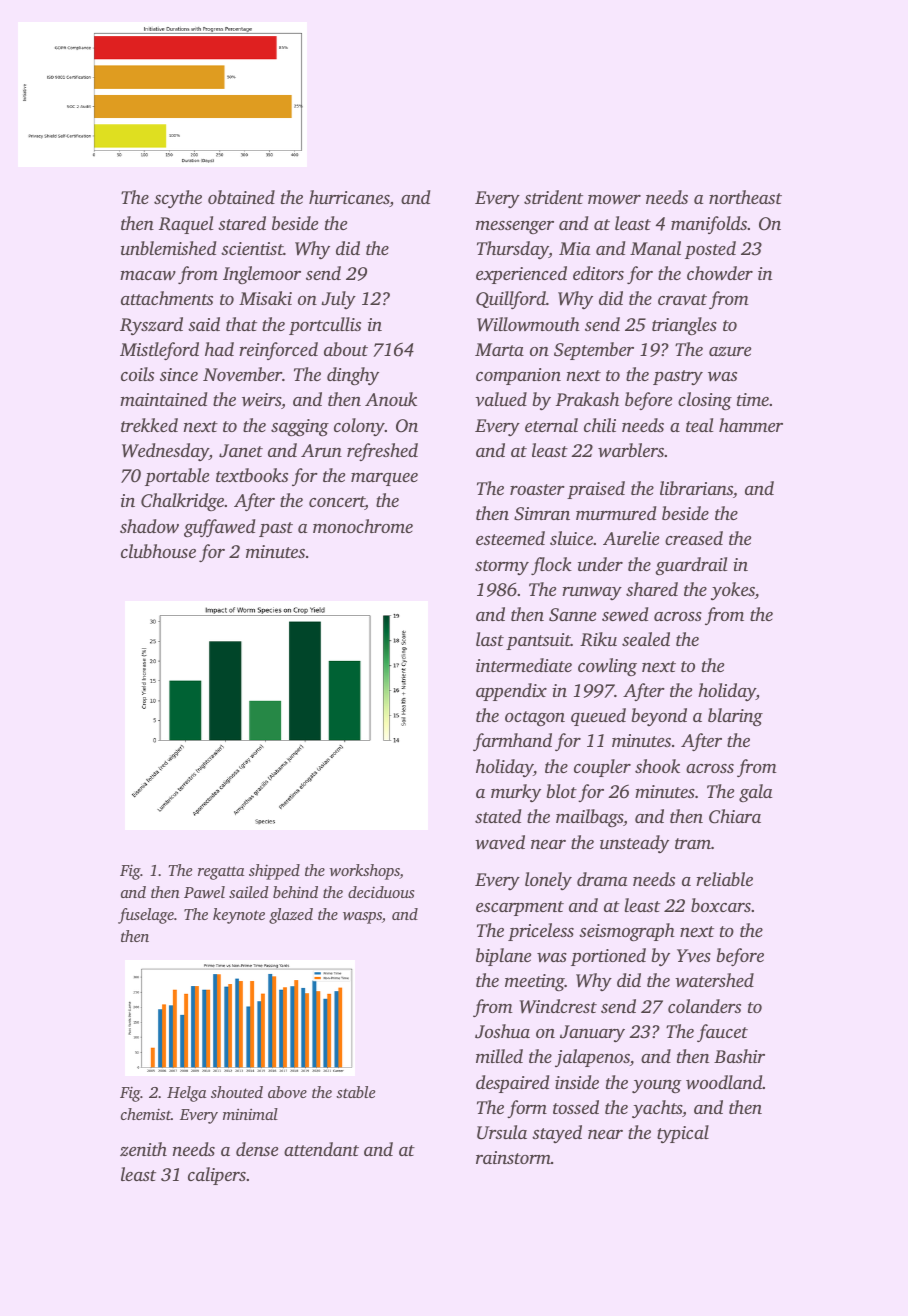  Describe the element at coordinates (274, 872) in the screenshot. I see `shipped` at that location.
